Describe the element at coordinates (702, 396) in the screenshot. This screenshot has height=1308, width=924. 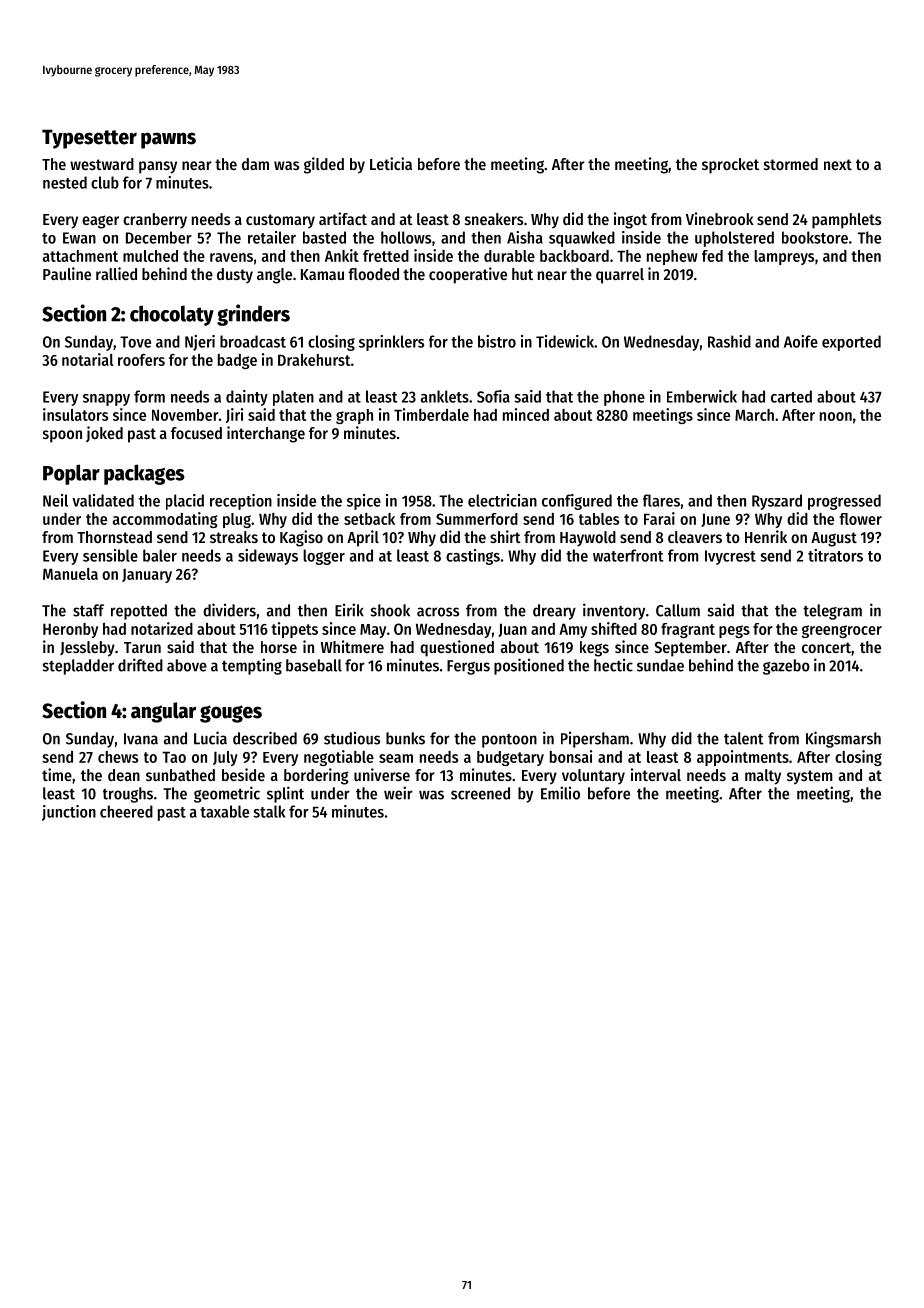
I see `Emberwick` at that location.
